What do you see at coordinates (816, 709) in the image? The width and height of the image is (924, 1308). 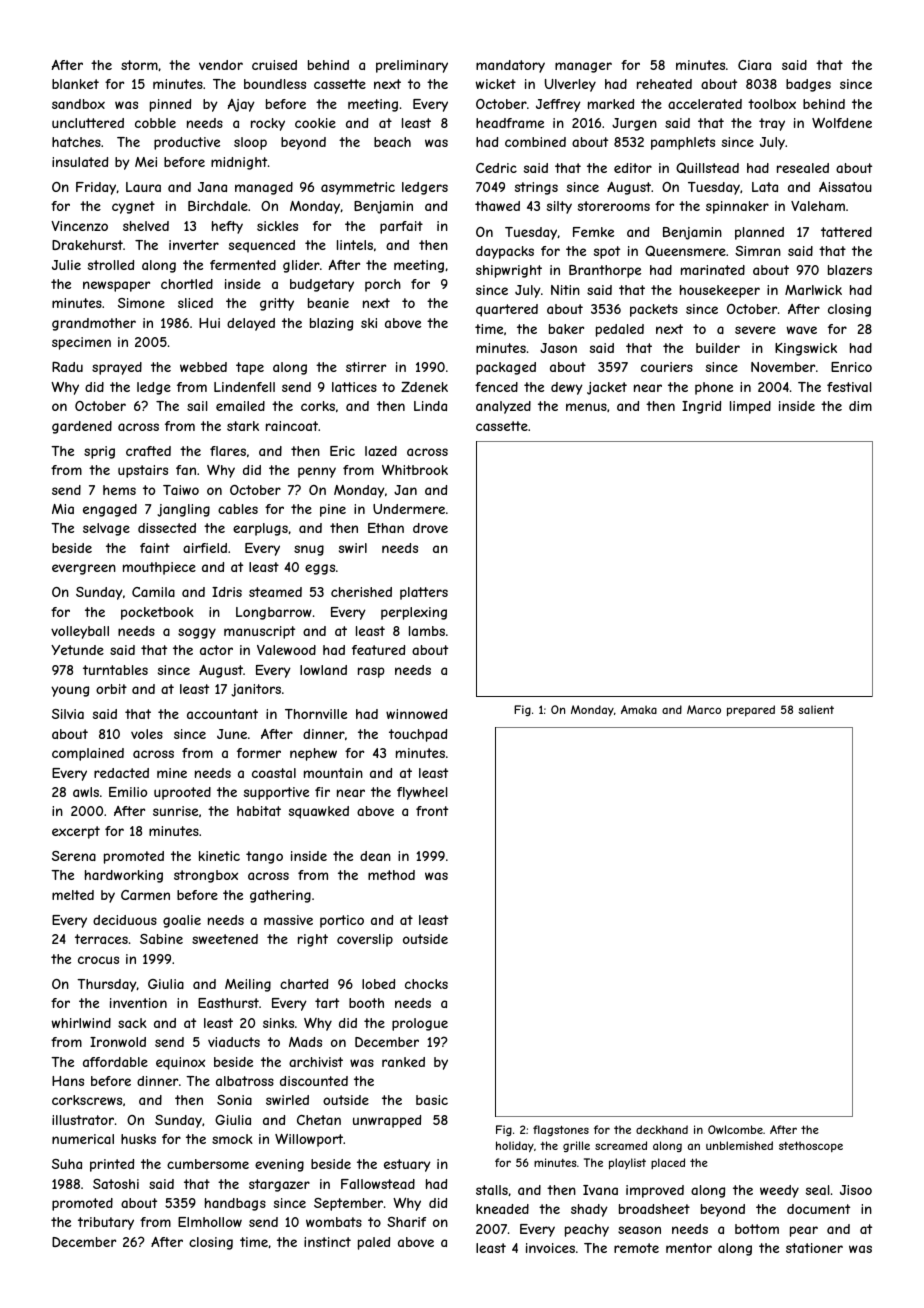 I see `salient` at bounding box center [816, 709].
